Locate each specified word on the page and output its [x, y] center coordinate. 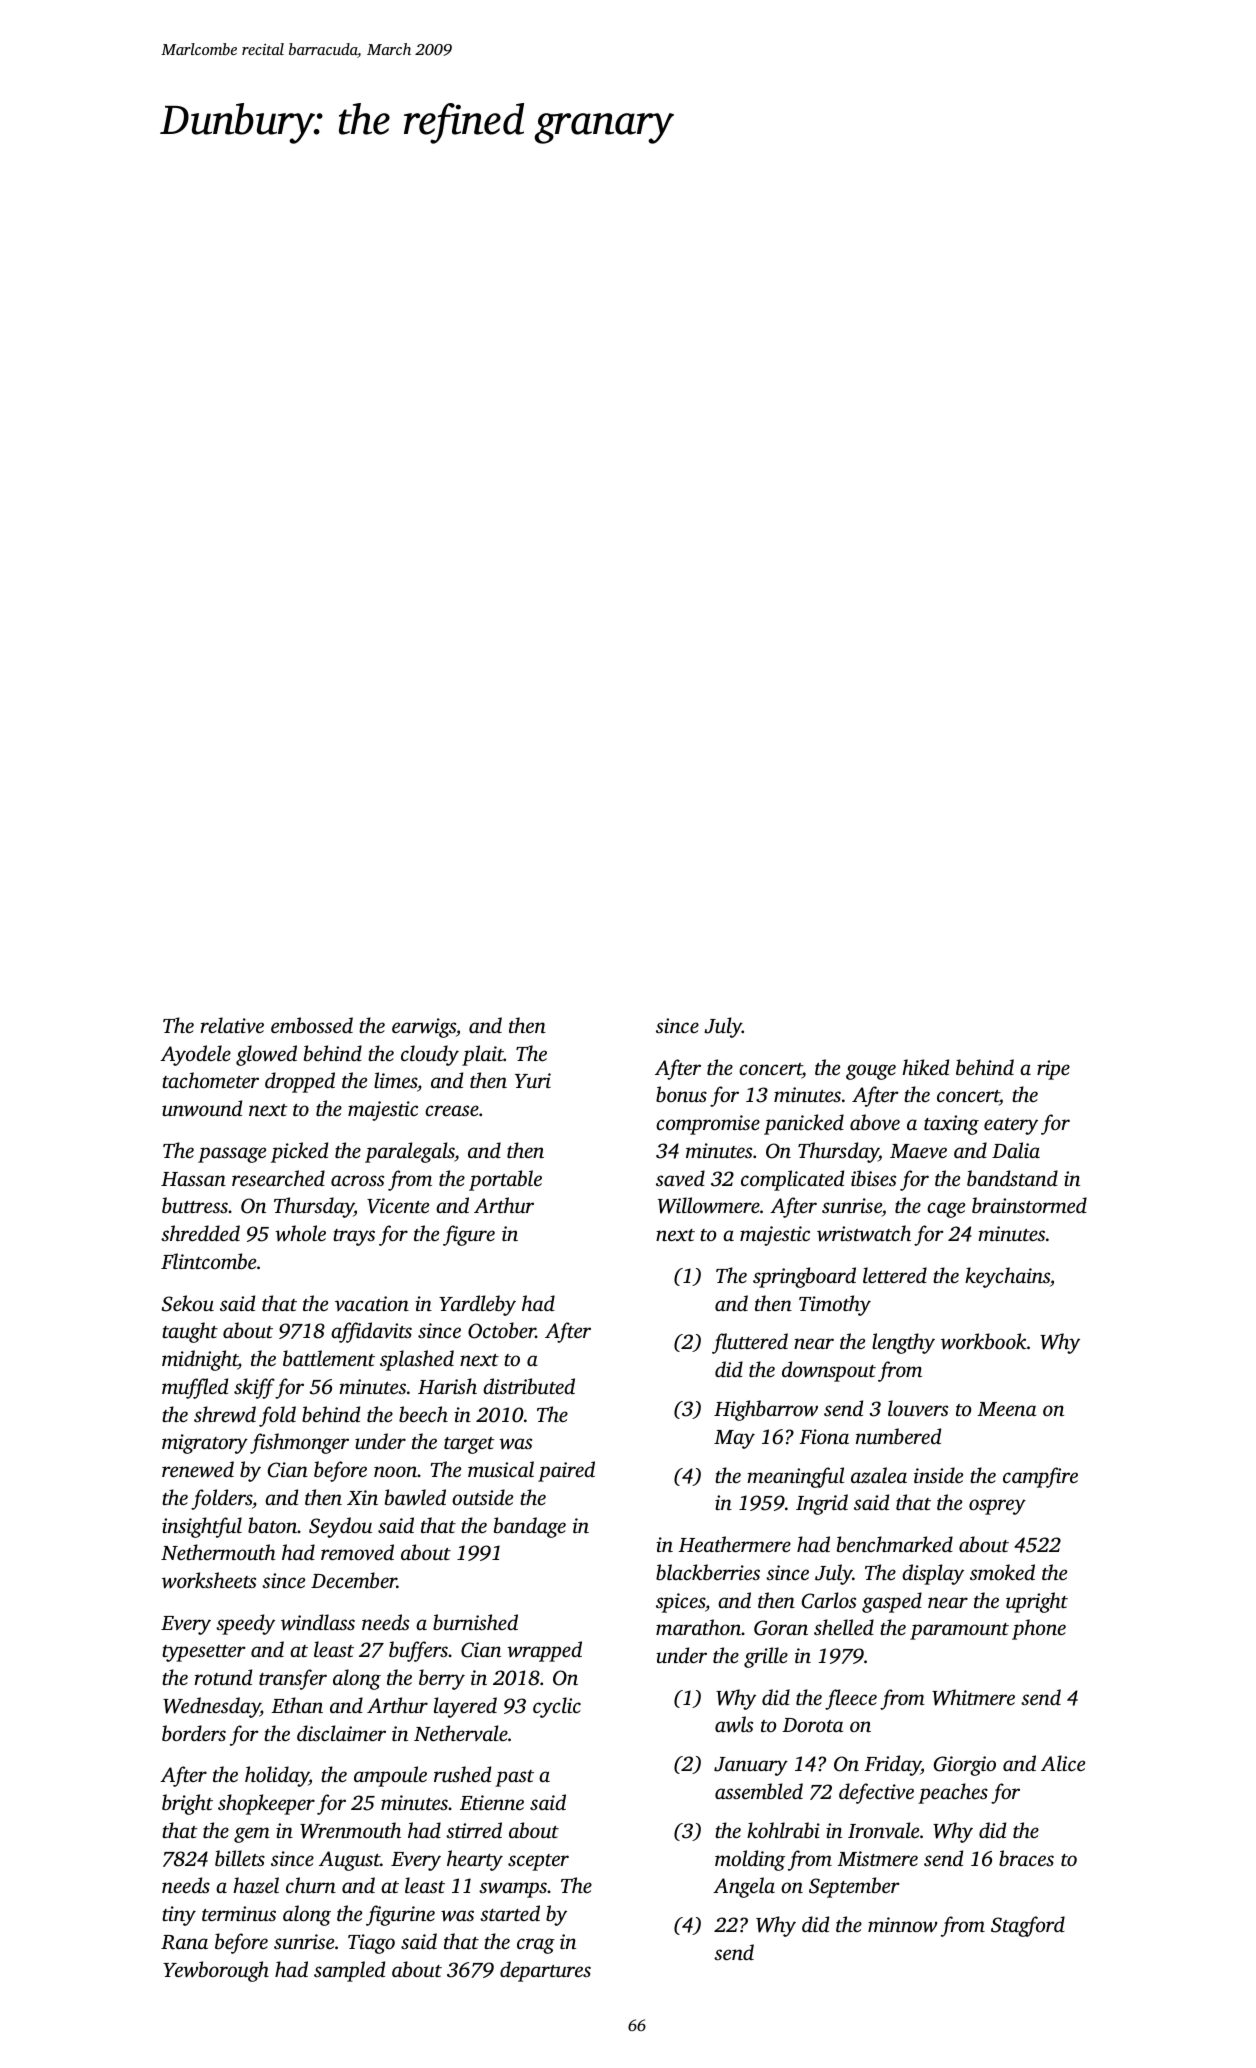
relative [232, 1025]
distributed [529, 1386]
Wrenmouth [350, 1830]
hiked [925, 1067]
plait [483, 1055]
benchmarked [895, 1544]
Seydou [340, 1527]
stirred [474, 1830]
